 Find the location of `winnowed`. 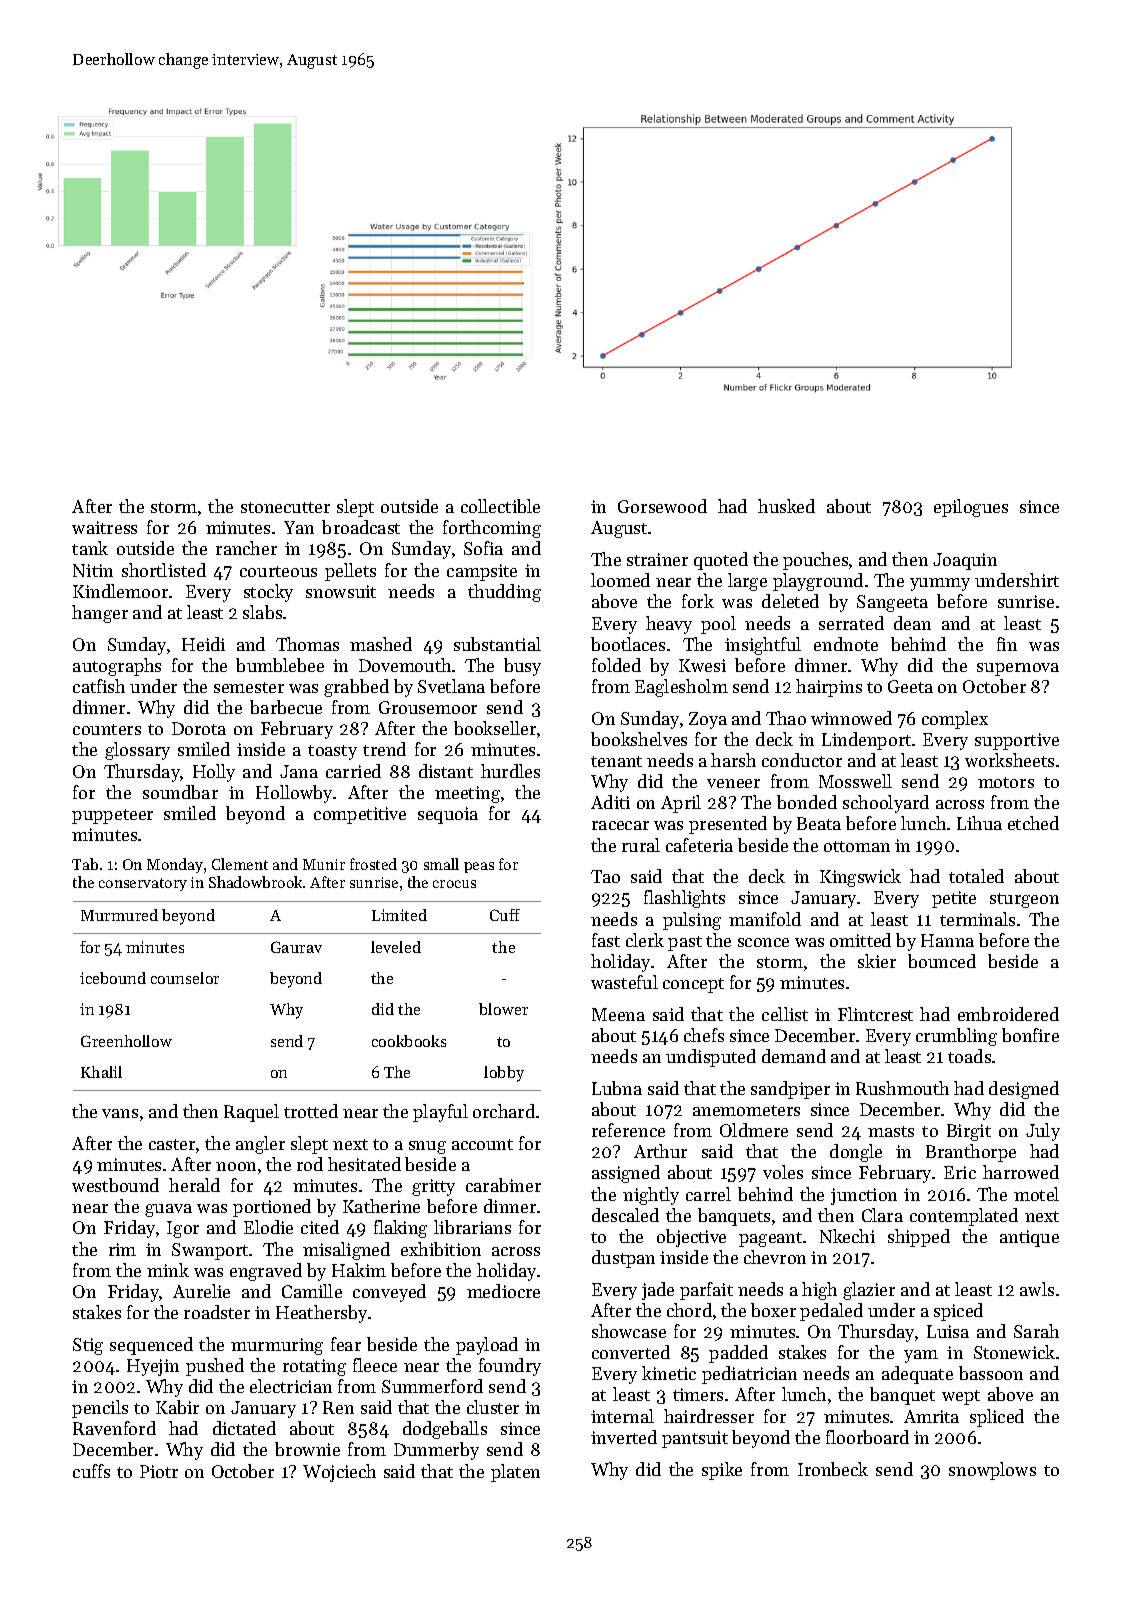

winnowed is located at coordinates (851, 718).
